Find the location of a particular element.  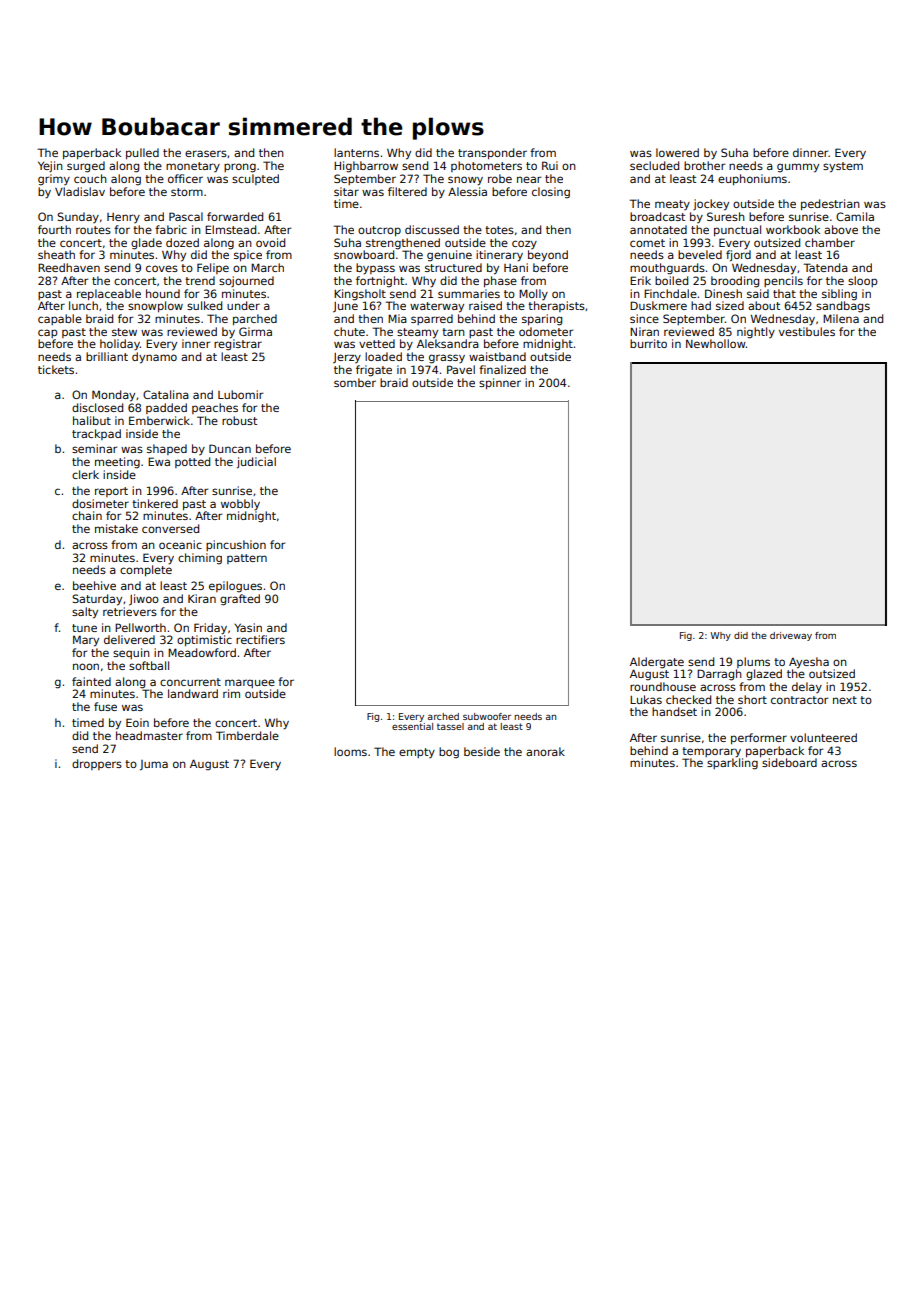

dynamo is located at coordinates (154, 358).
